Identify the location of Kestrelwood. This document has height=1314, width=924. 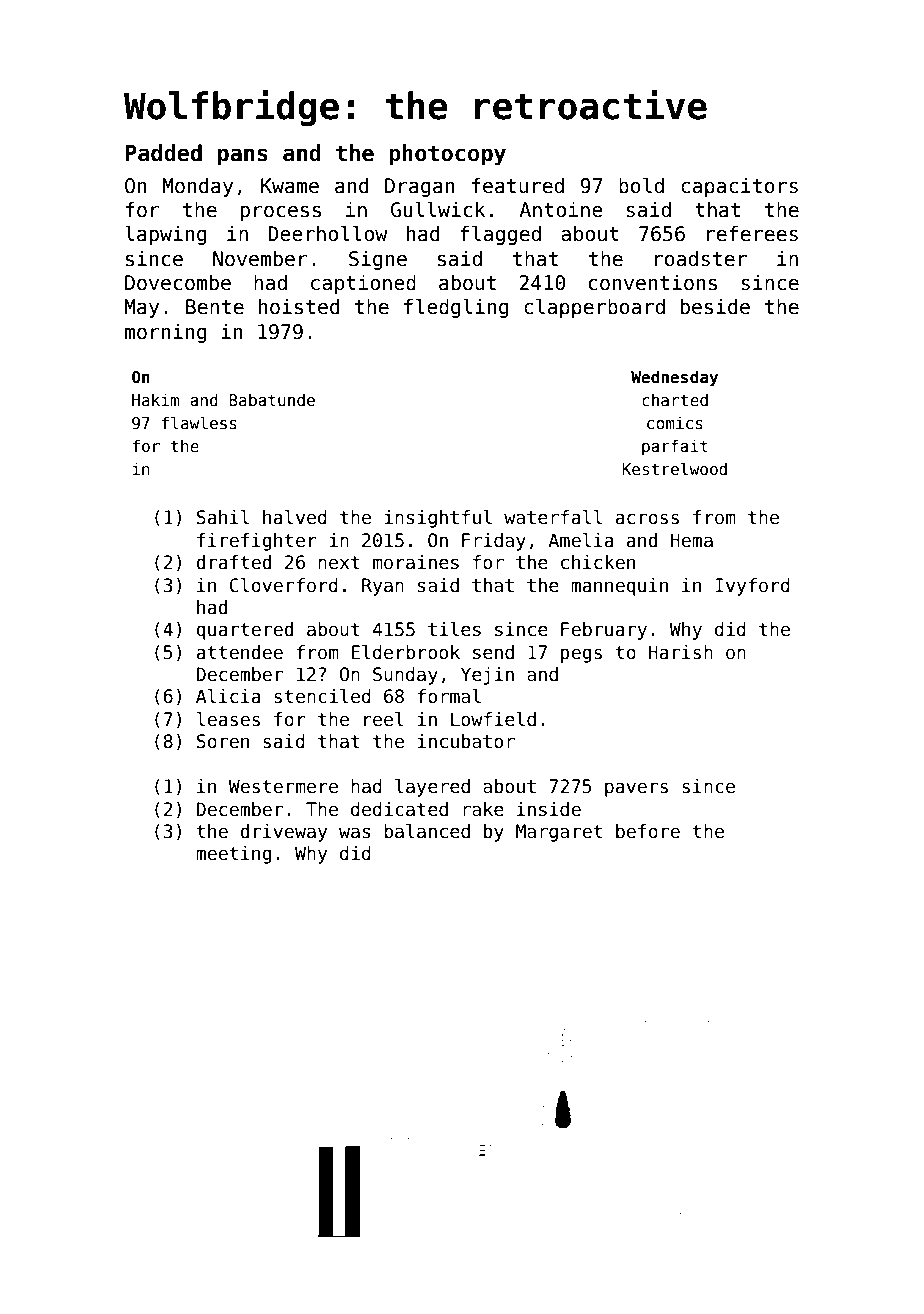
(674, 469).
